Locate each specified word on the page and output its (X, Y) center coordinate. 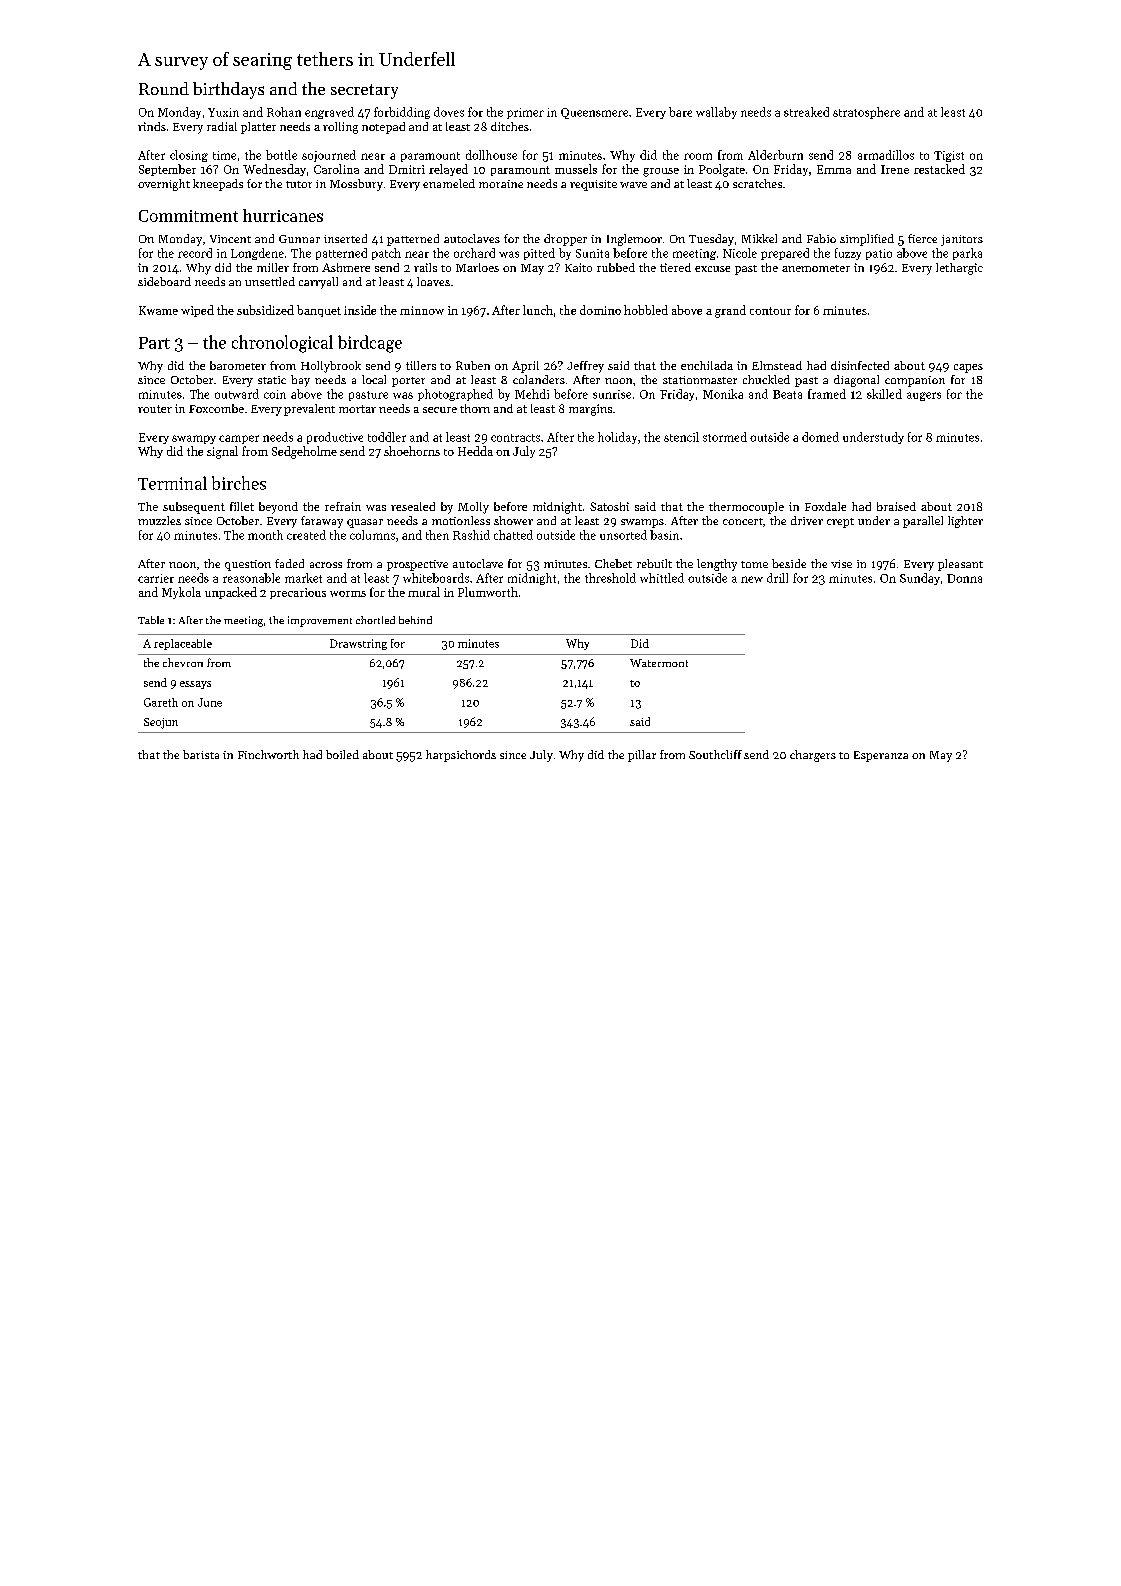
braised (896, 506)
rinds (152, 126)
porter (408, 382)
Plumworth (488, 592)
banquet (319, 311)
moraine (501, 184)
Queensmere (594, 113)
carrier (156, 578)
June (210, 702)
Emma (834, 169)
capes (968, 368)
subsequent (194, 508)
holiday (617, 438)
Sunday (920, 579)
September (167, 170)
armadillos (886, 155)
